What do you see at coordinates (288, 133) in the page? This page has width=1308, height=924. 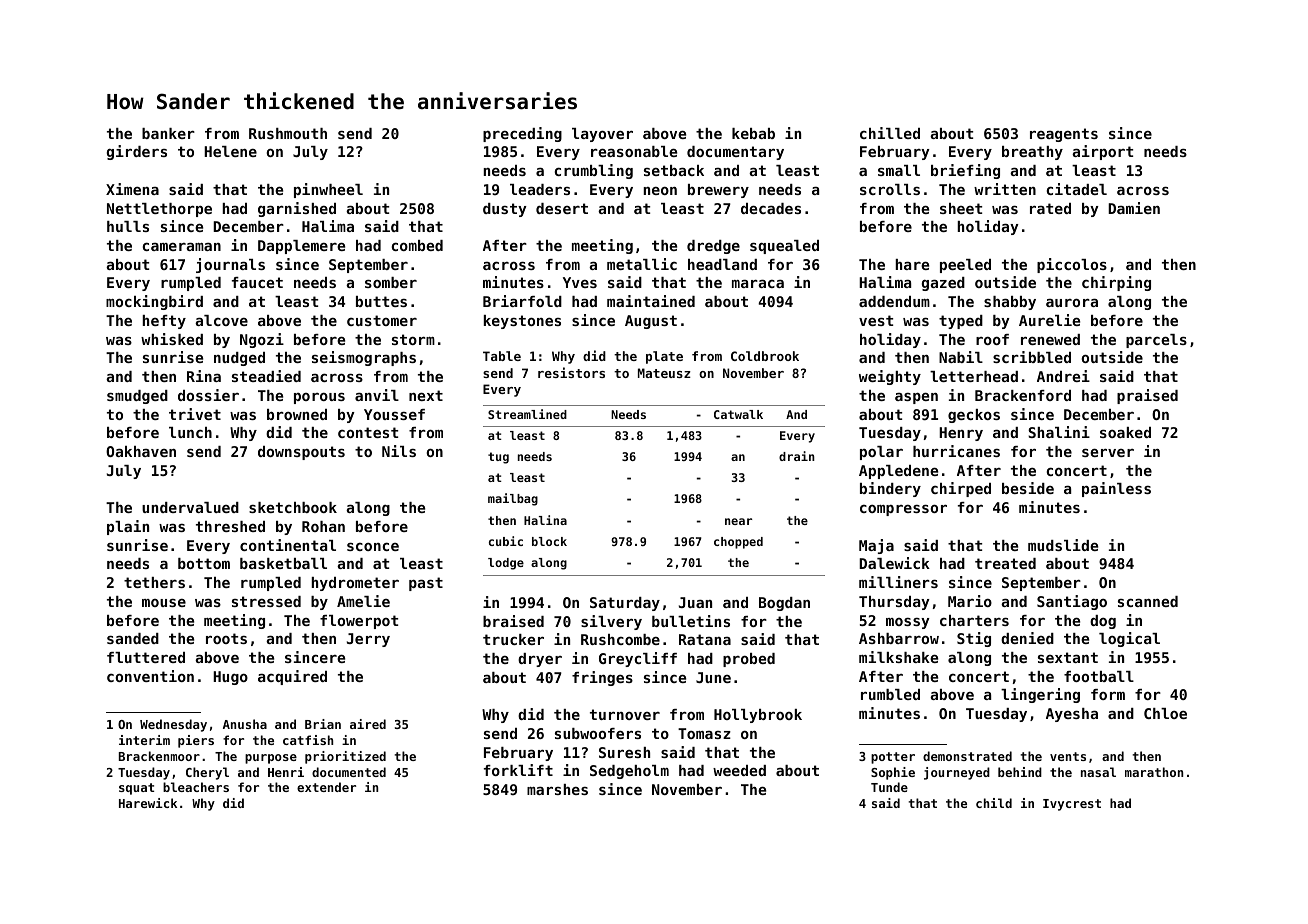 I see `Rushmouth` at bounding box center [288, 133].
